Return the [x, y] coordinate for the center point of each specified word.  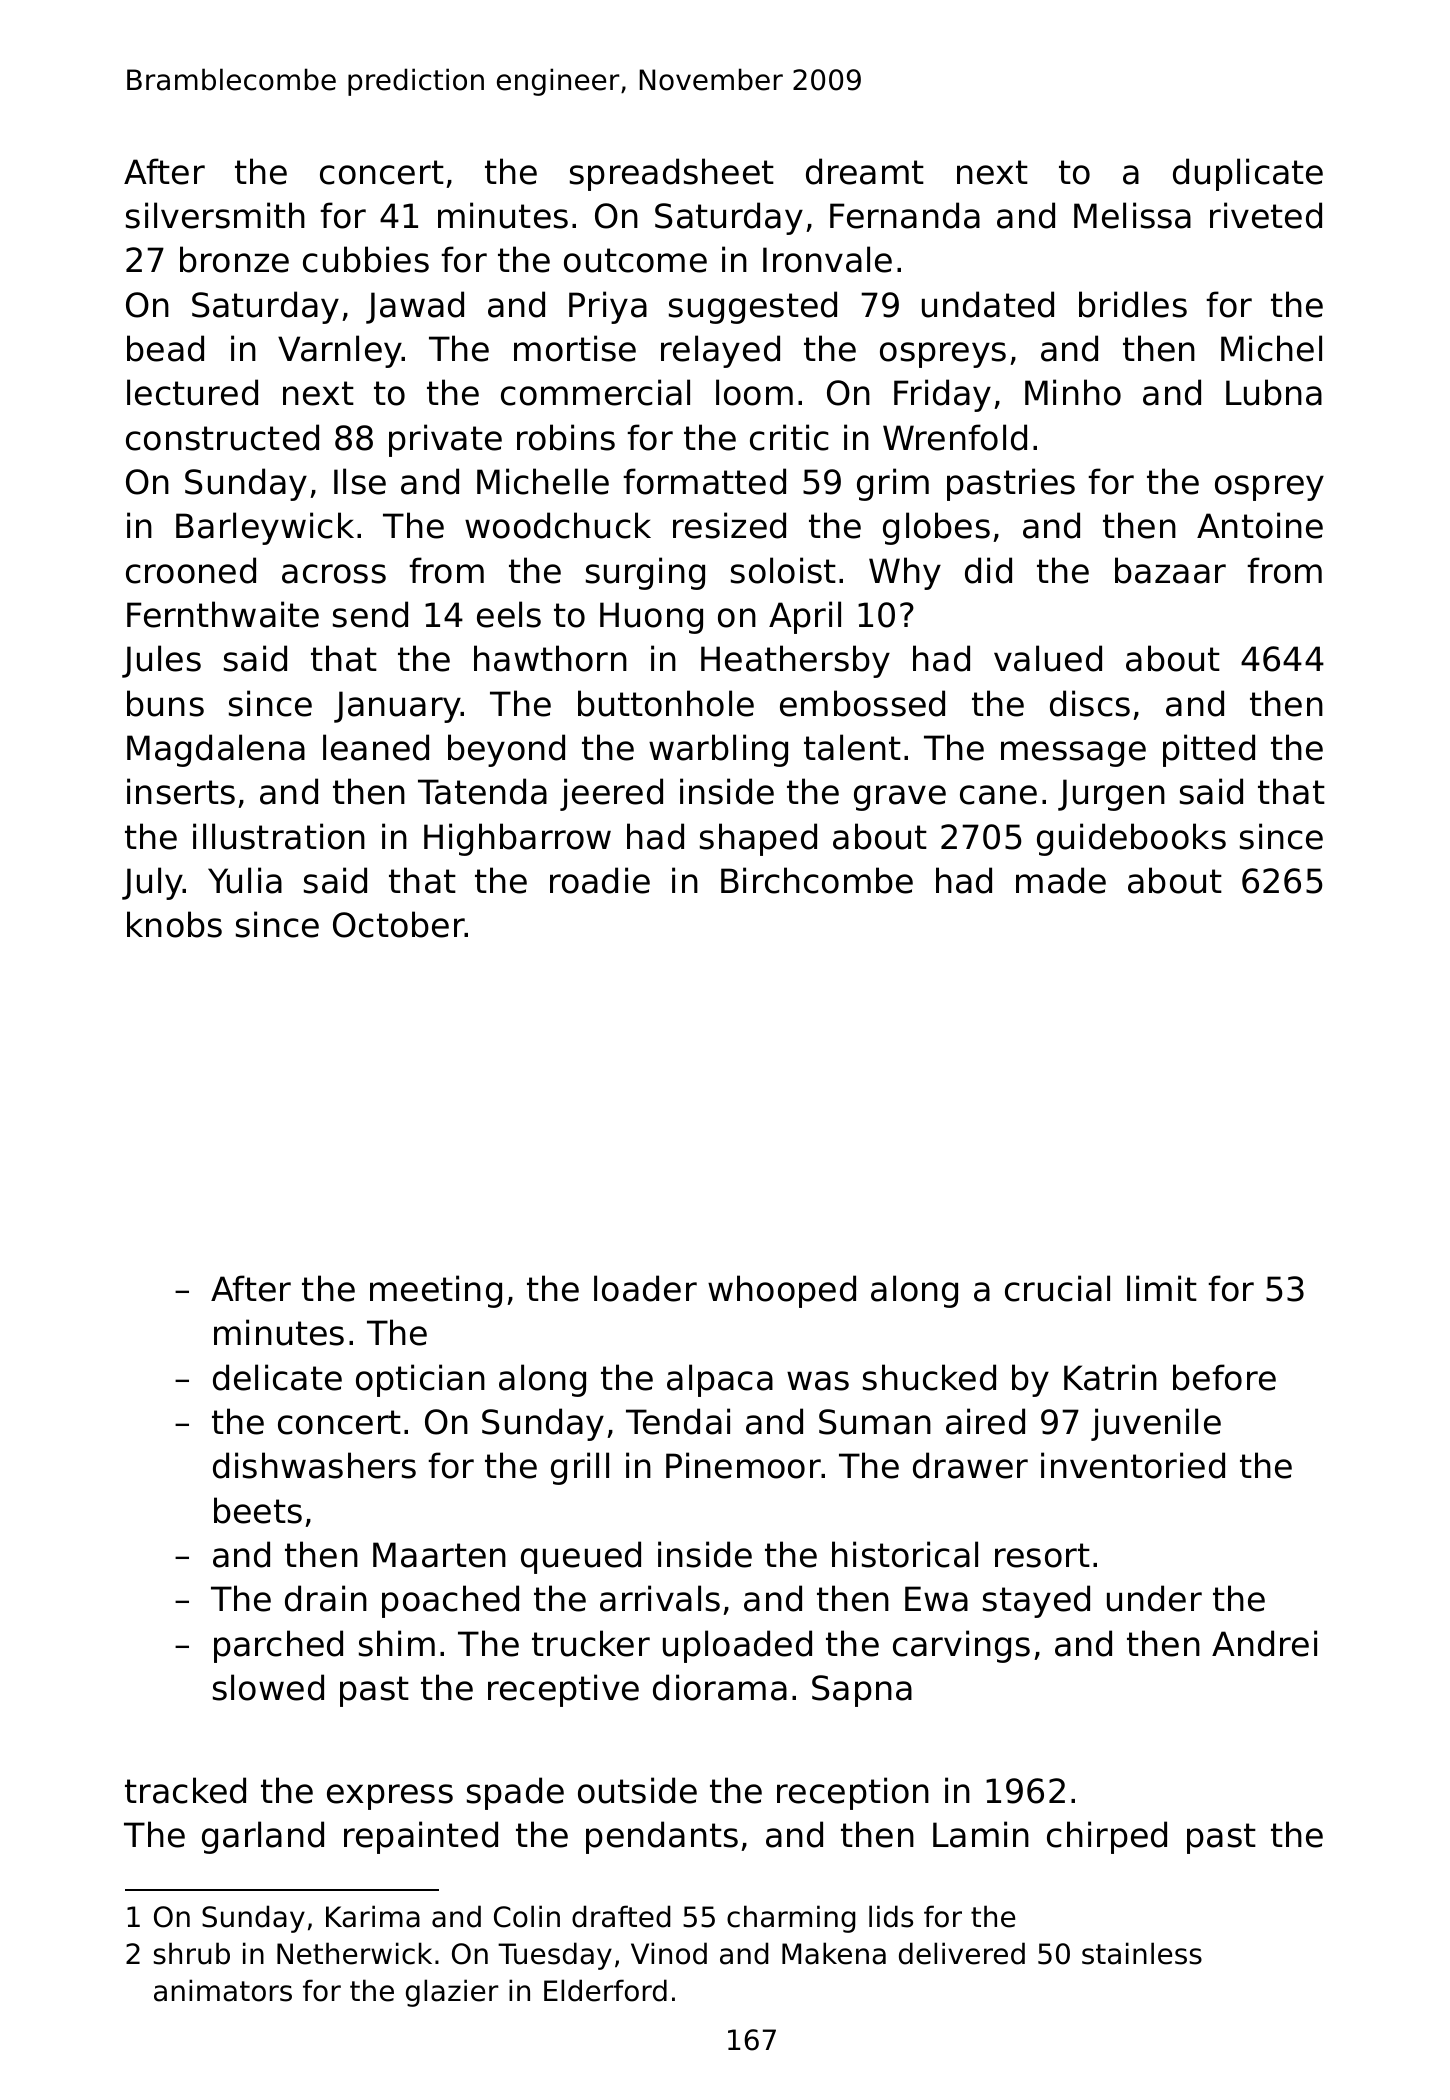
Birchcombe [817, 880]
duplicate [1248, 174]
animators [223, 1990]
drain [326, 1598]
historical [905, 1554]
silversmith [215, 215]
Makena [834, 1953]
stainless [1142, 1953]
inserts [181, 791]
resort [1042, 1555]
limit [1162, 1288]
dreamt [865, 171]
